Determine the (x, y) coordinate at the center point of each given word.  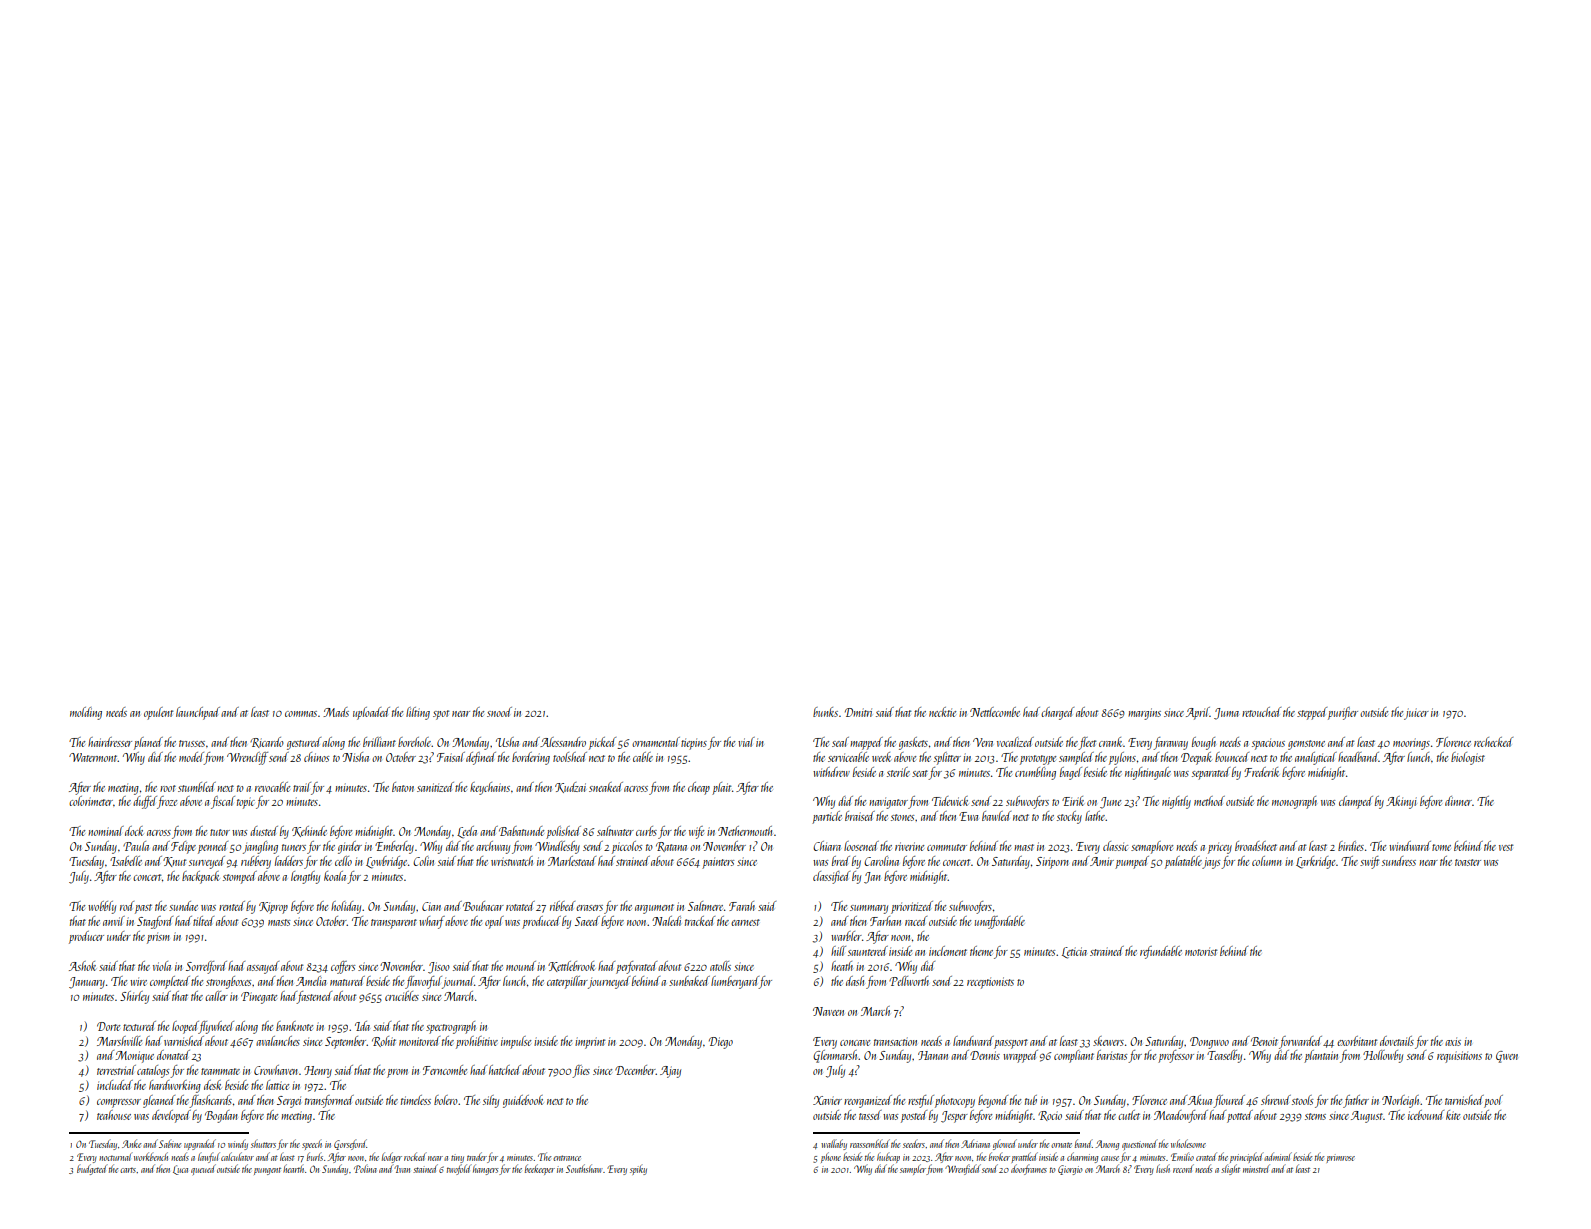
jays (1211, 863)
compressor (119, 1103)
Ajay (670, 1072)
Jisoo (439, 968)
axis (1453, 1041)
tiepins (694, 744)
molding (86, 713)
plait (721, 788)
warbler (846, 936)
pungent (267, 1171)
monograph (1294, 802)
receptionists (990, 983)
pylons (1122, 758)
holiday (346, 907)
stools (1302, 1100)
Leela (467, 832)
